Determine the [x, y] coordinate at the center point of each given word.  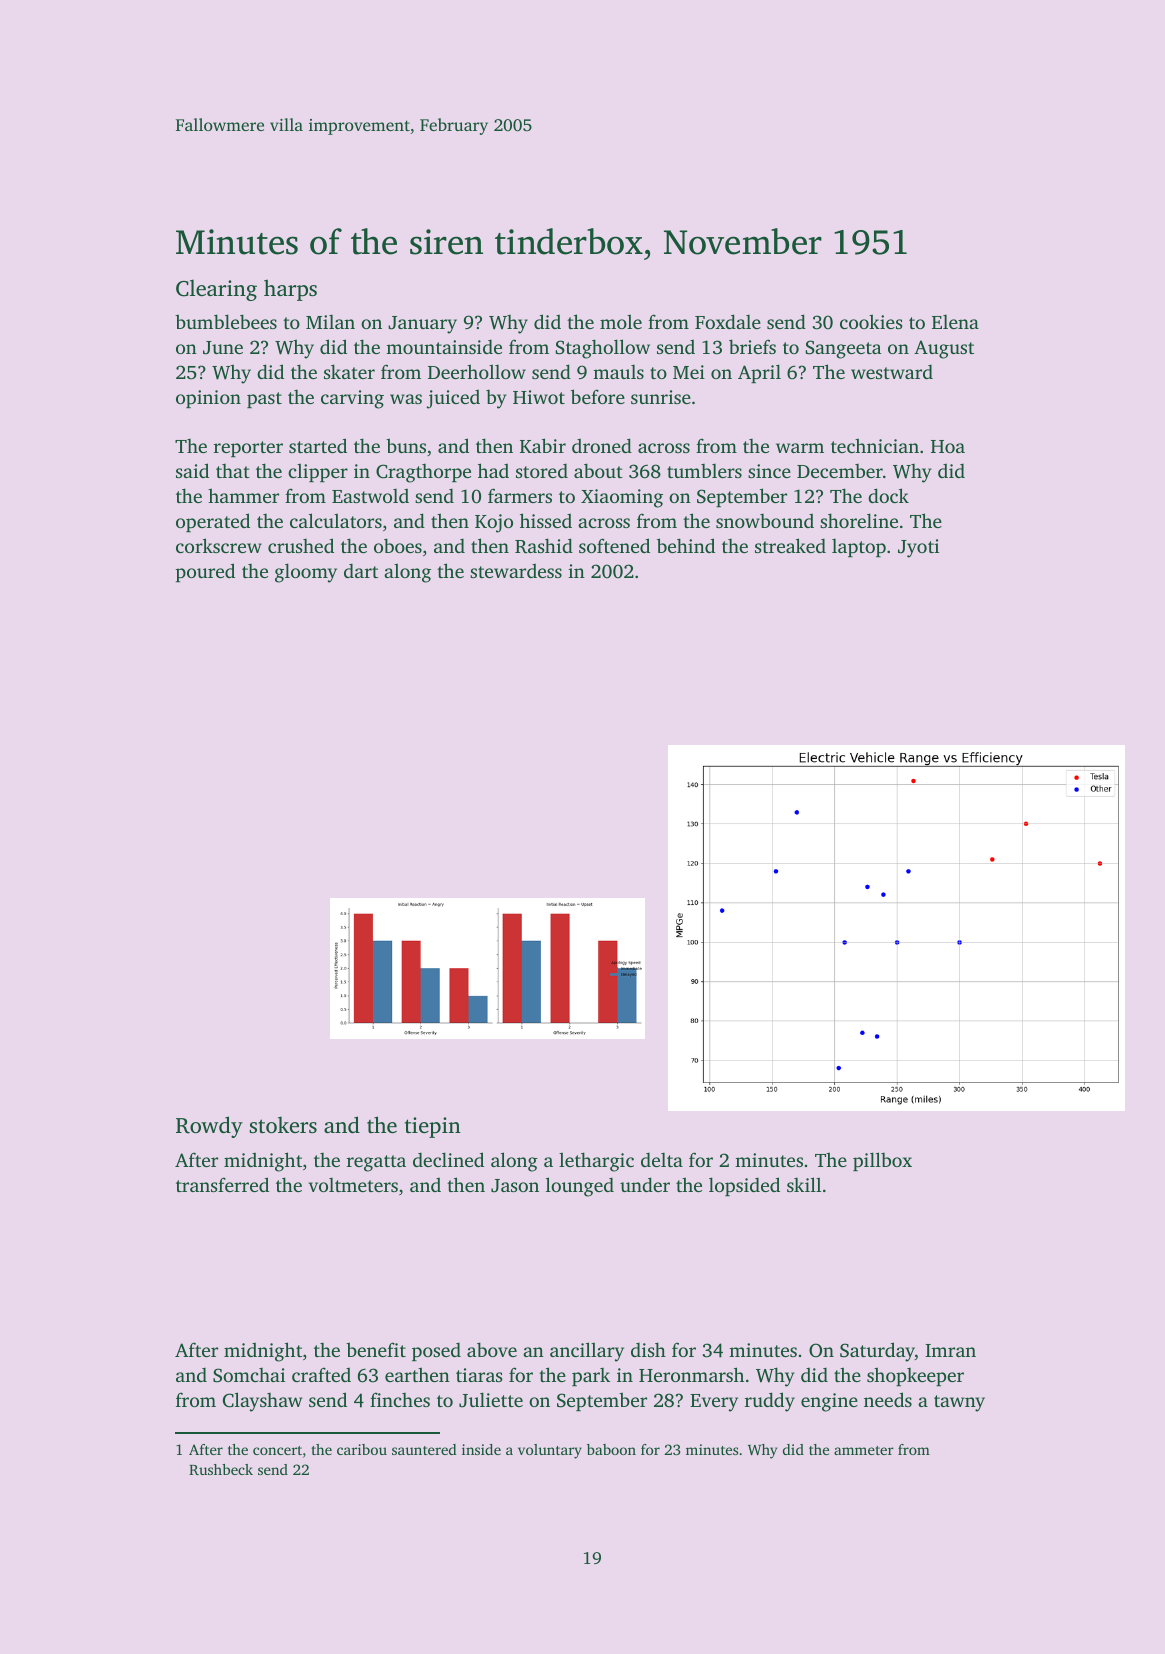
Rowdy [209, 1127]
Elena [955, 321]
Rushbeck [221, 1469]
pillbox [882, 1161]
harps [290, 290]
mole [621, 321]
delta [662, 1159]
